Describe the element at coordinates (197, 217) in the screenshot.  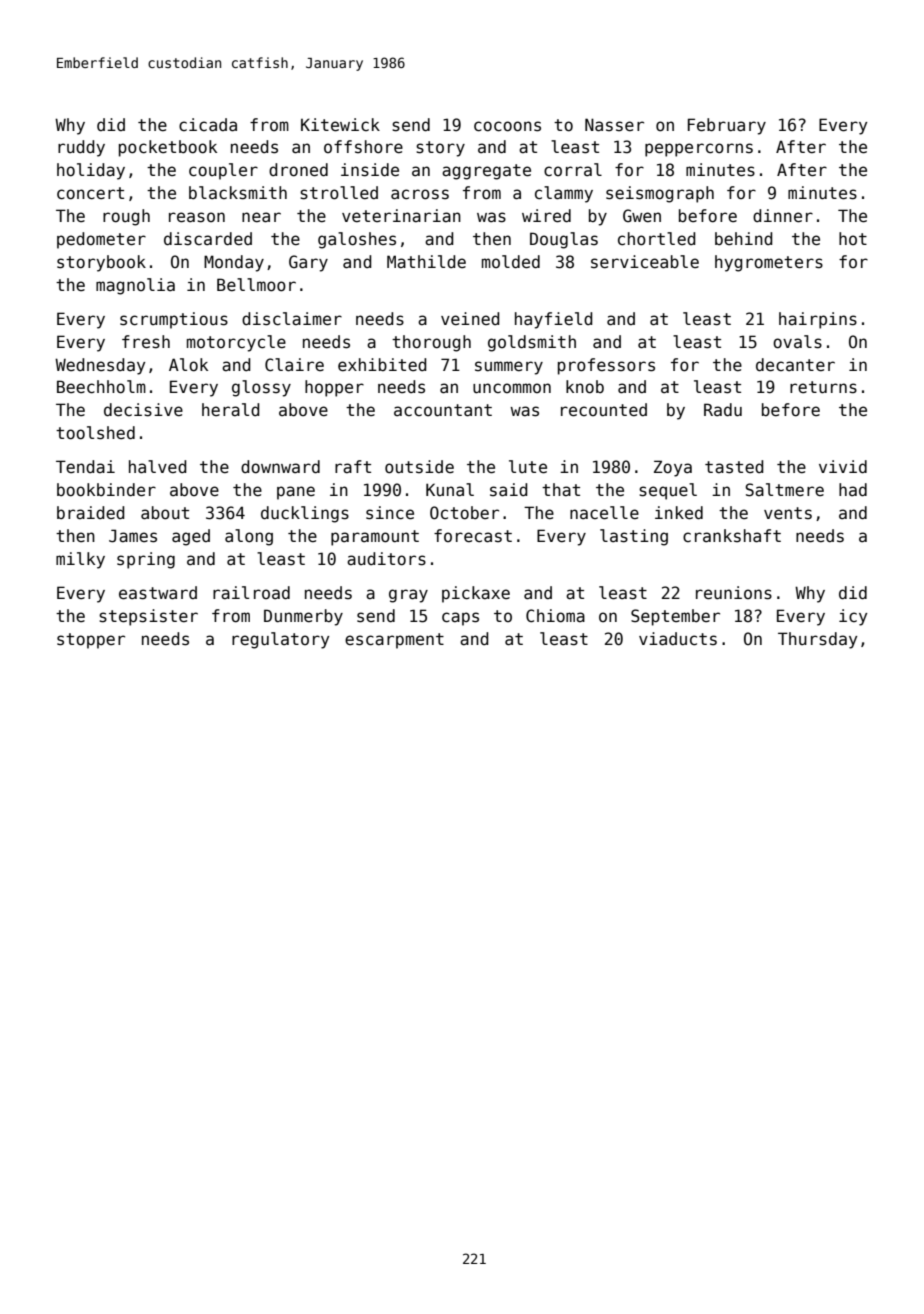
I see `reason` at that location.
